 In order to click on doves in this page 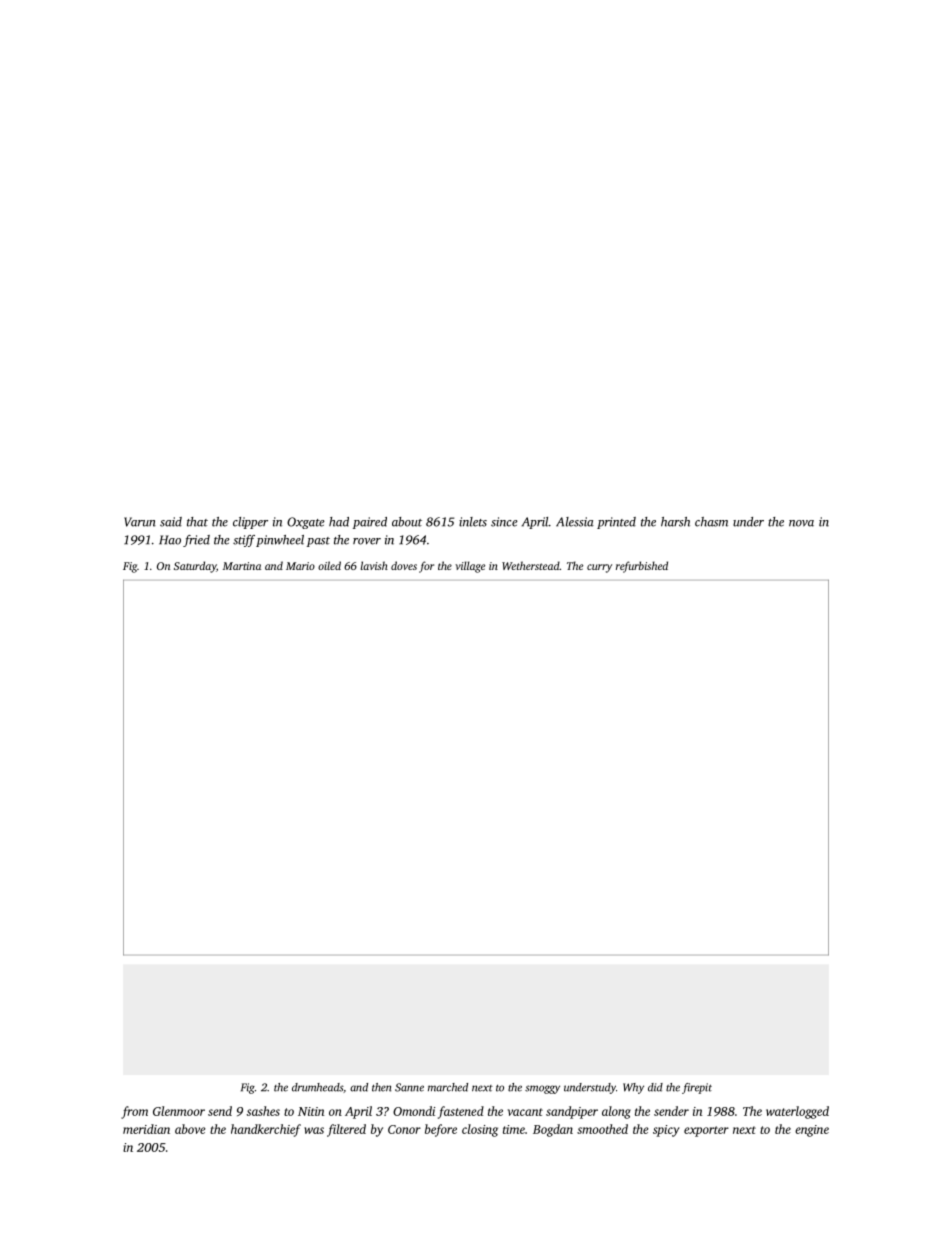, I will do `click(404, 565)`.
